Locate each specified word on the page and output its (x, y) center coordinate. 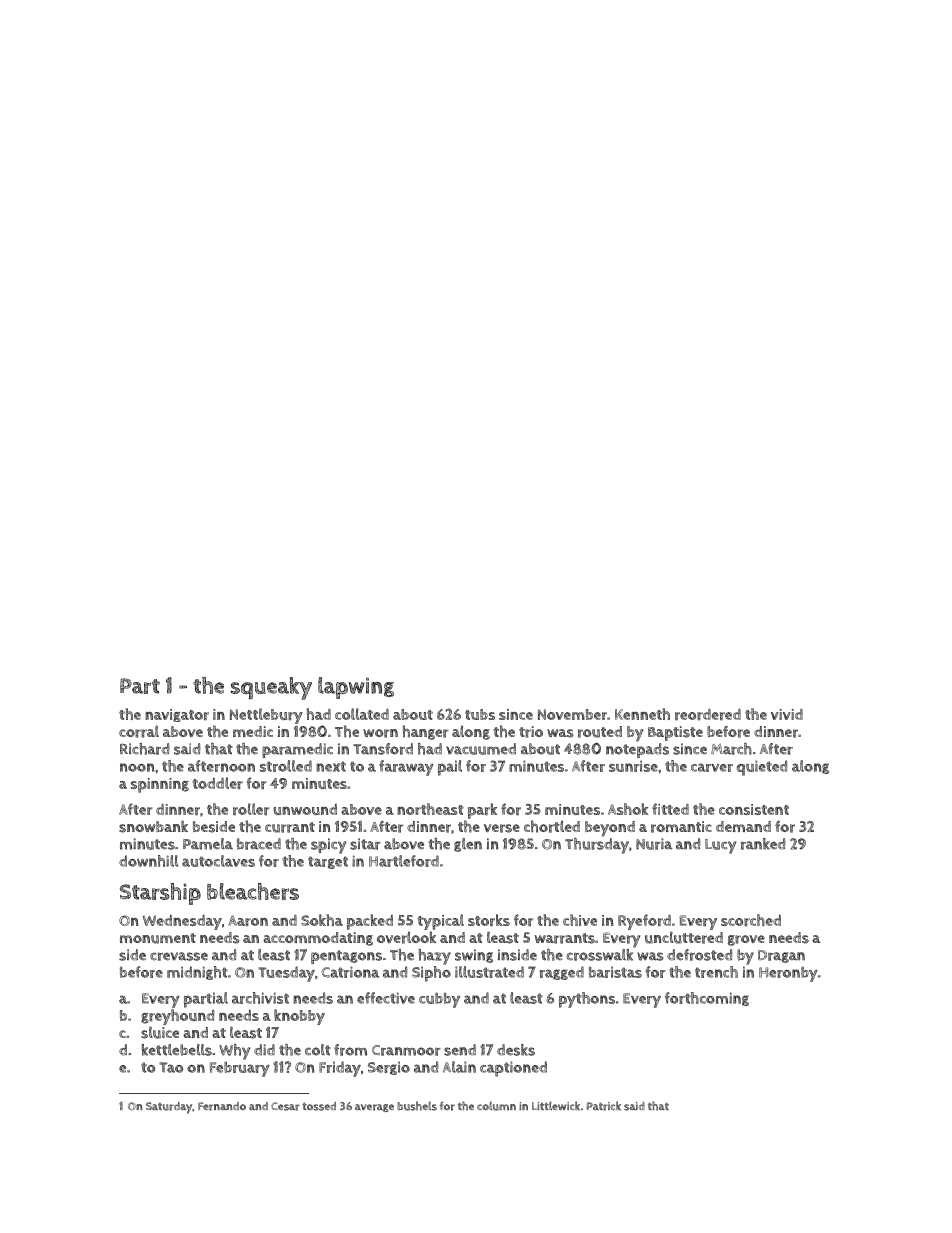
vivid (787, 714)
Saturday (169, 1108)
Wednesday (182, 922)
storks (489, 920)
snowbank (153, 826)
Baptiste (675, 733)
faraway (406, 768)
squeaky (271, 688)
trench (716, 972)
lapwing (356, 688)
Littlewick (556, 1106)
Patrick (604, 1106)
